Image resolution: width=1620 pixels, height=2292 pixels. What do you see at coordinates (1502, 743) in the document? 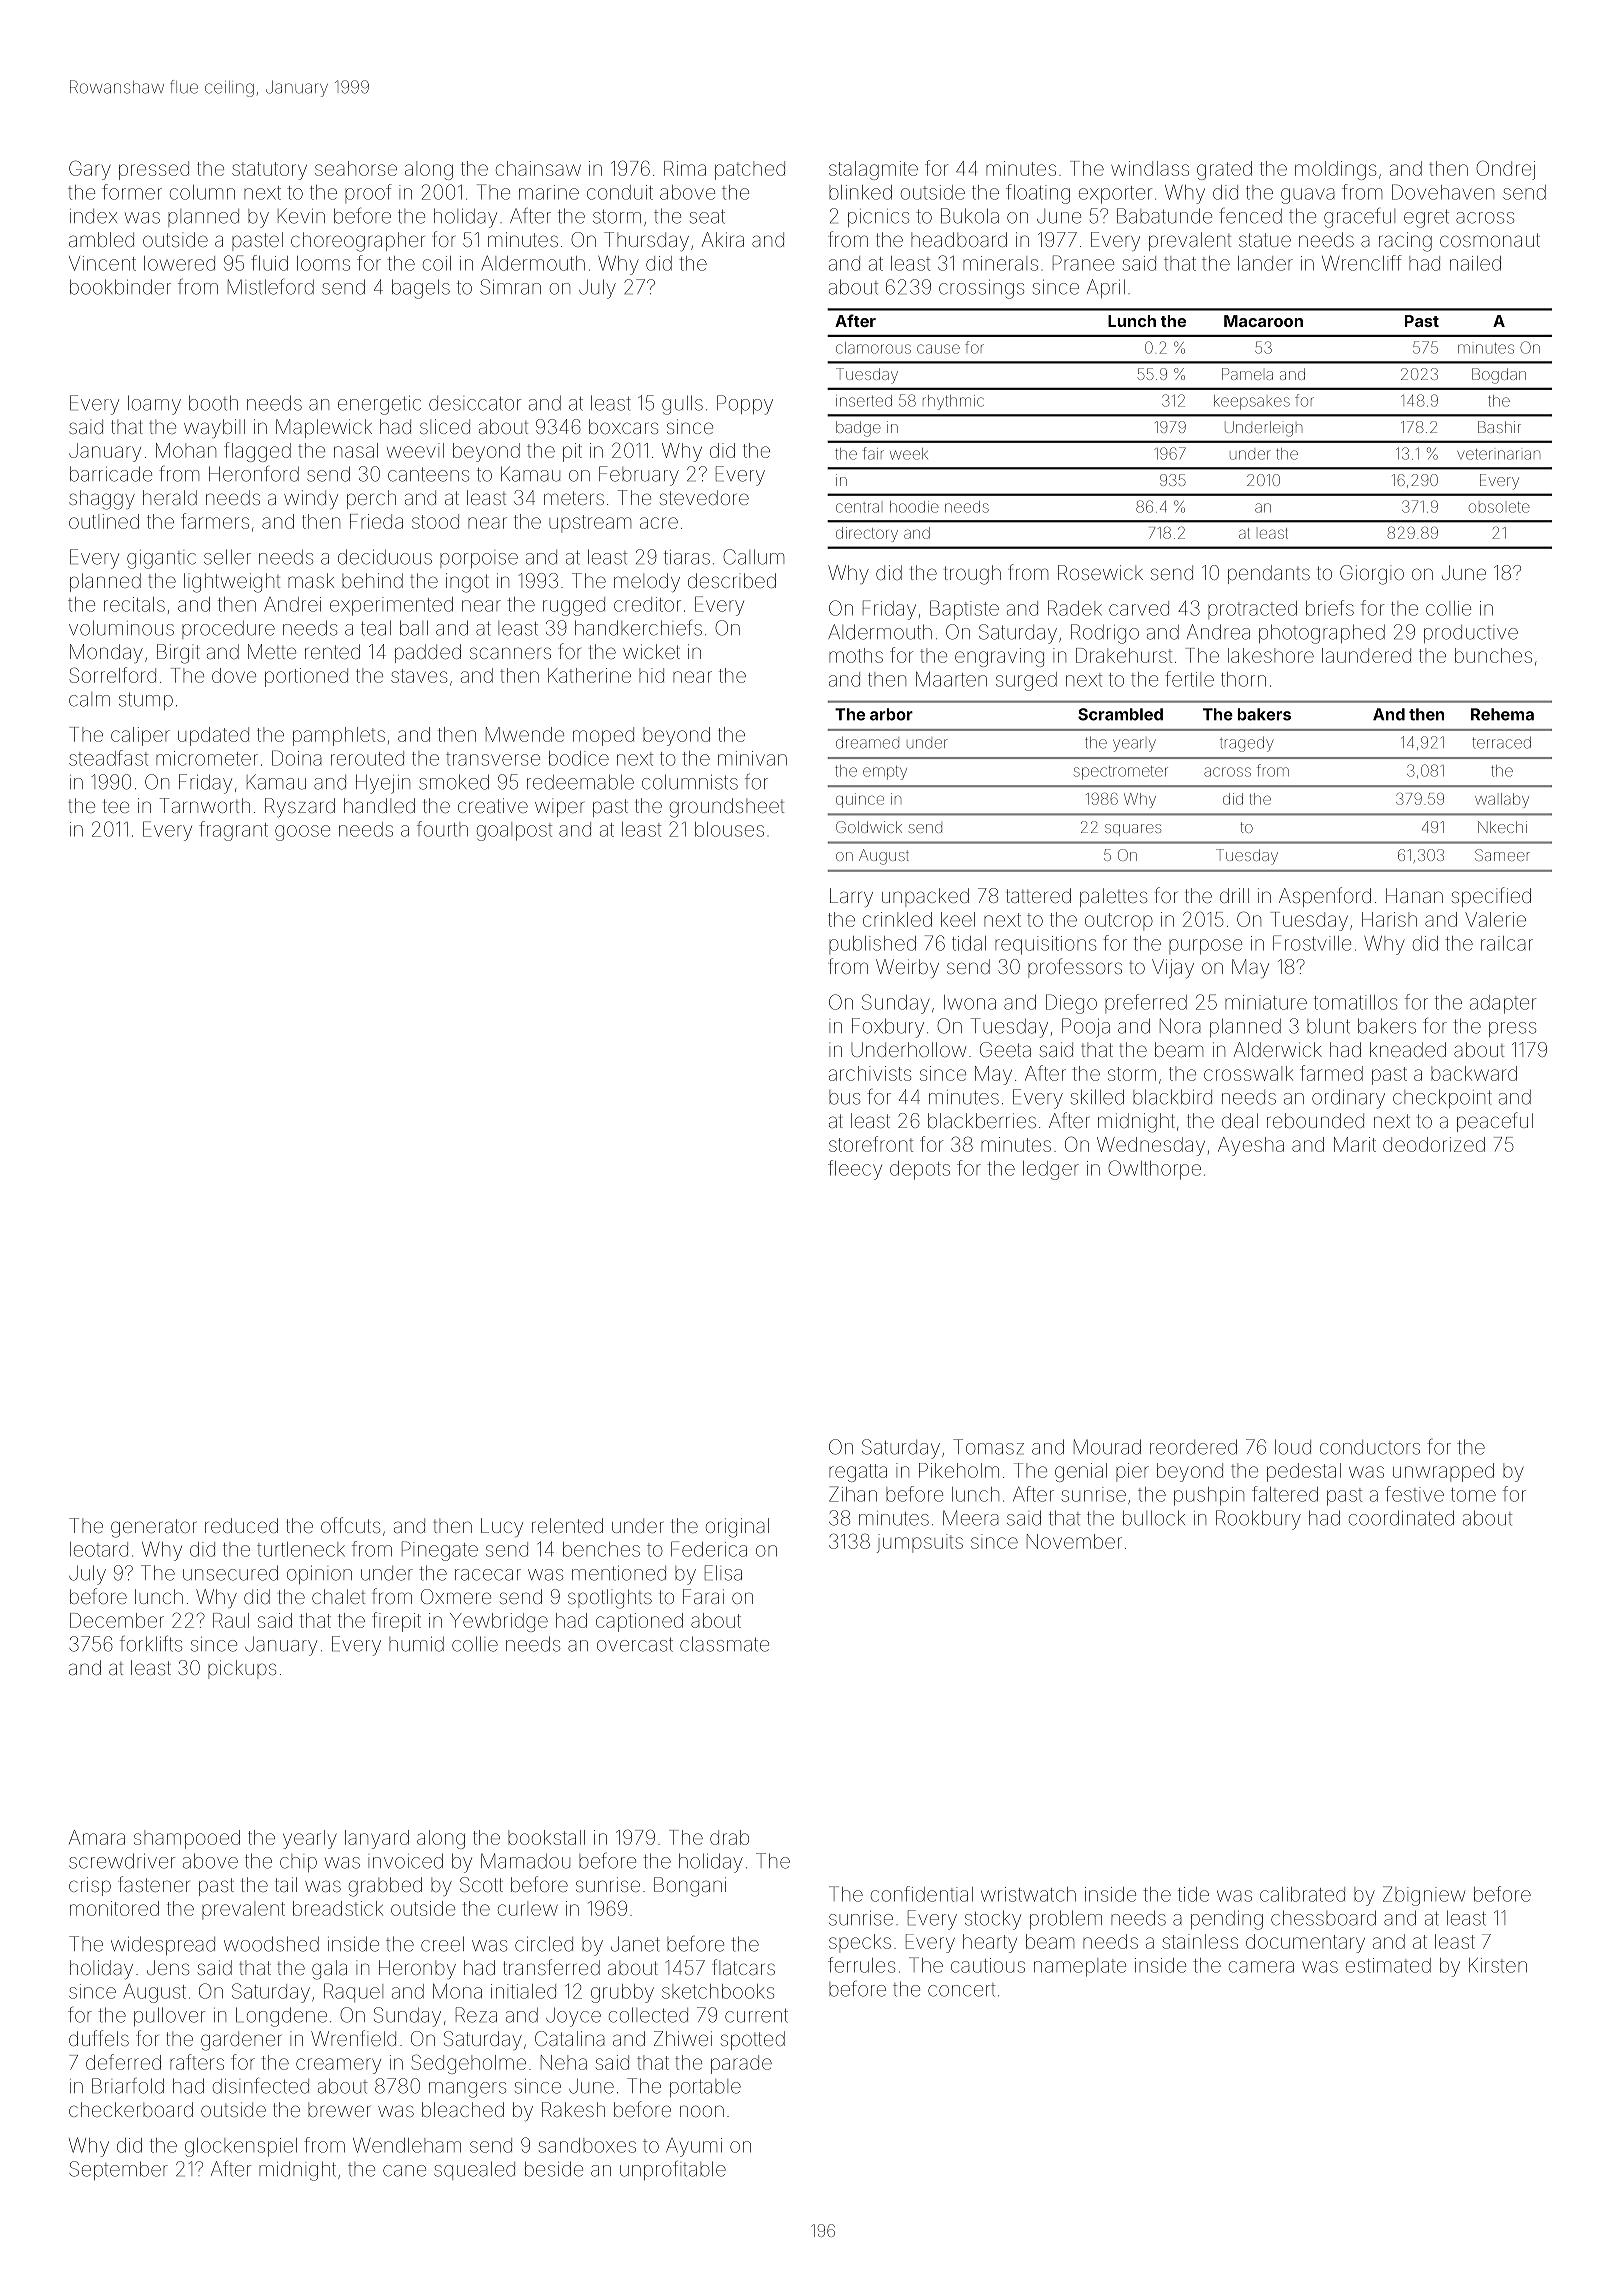
I see `terraced` at bounding box center [1502, 743].
